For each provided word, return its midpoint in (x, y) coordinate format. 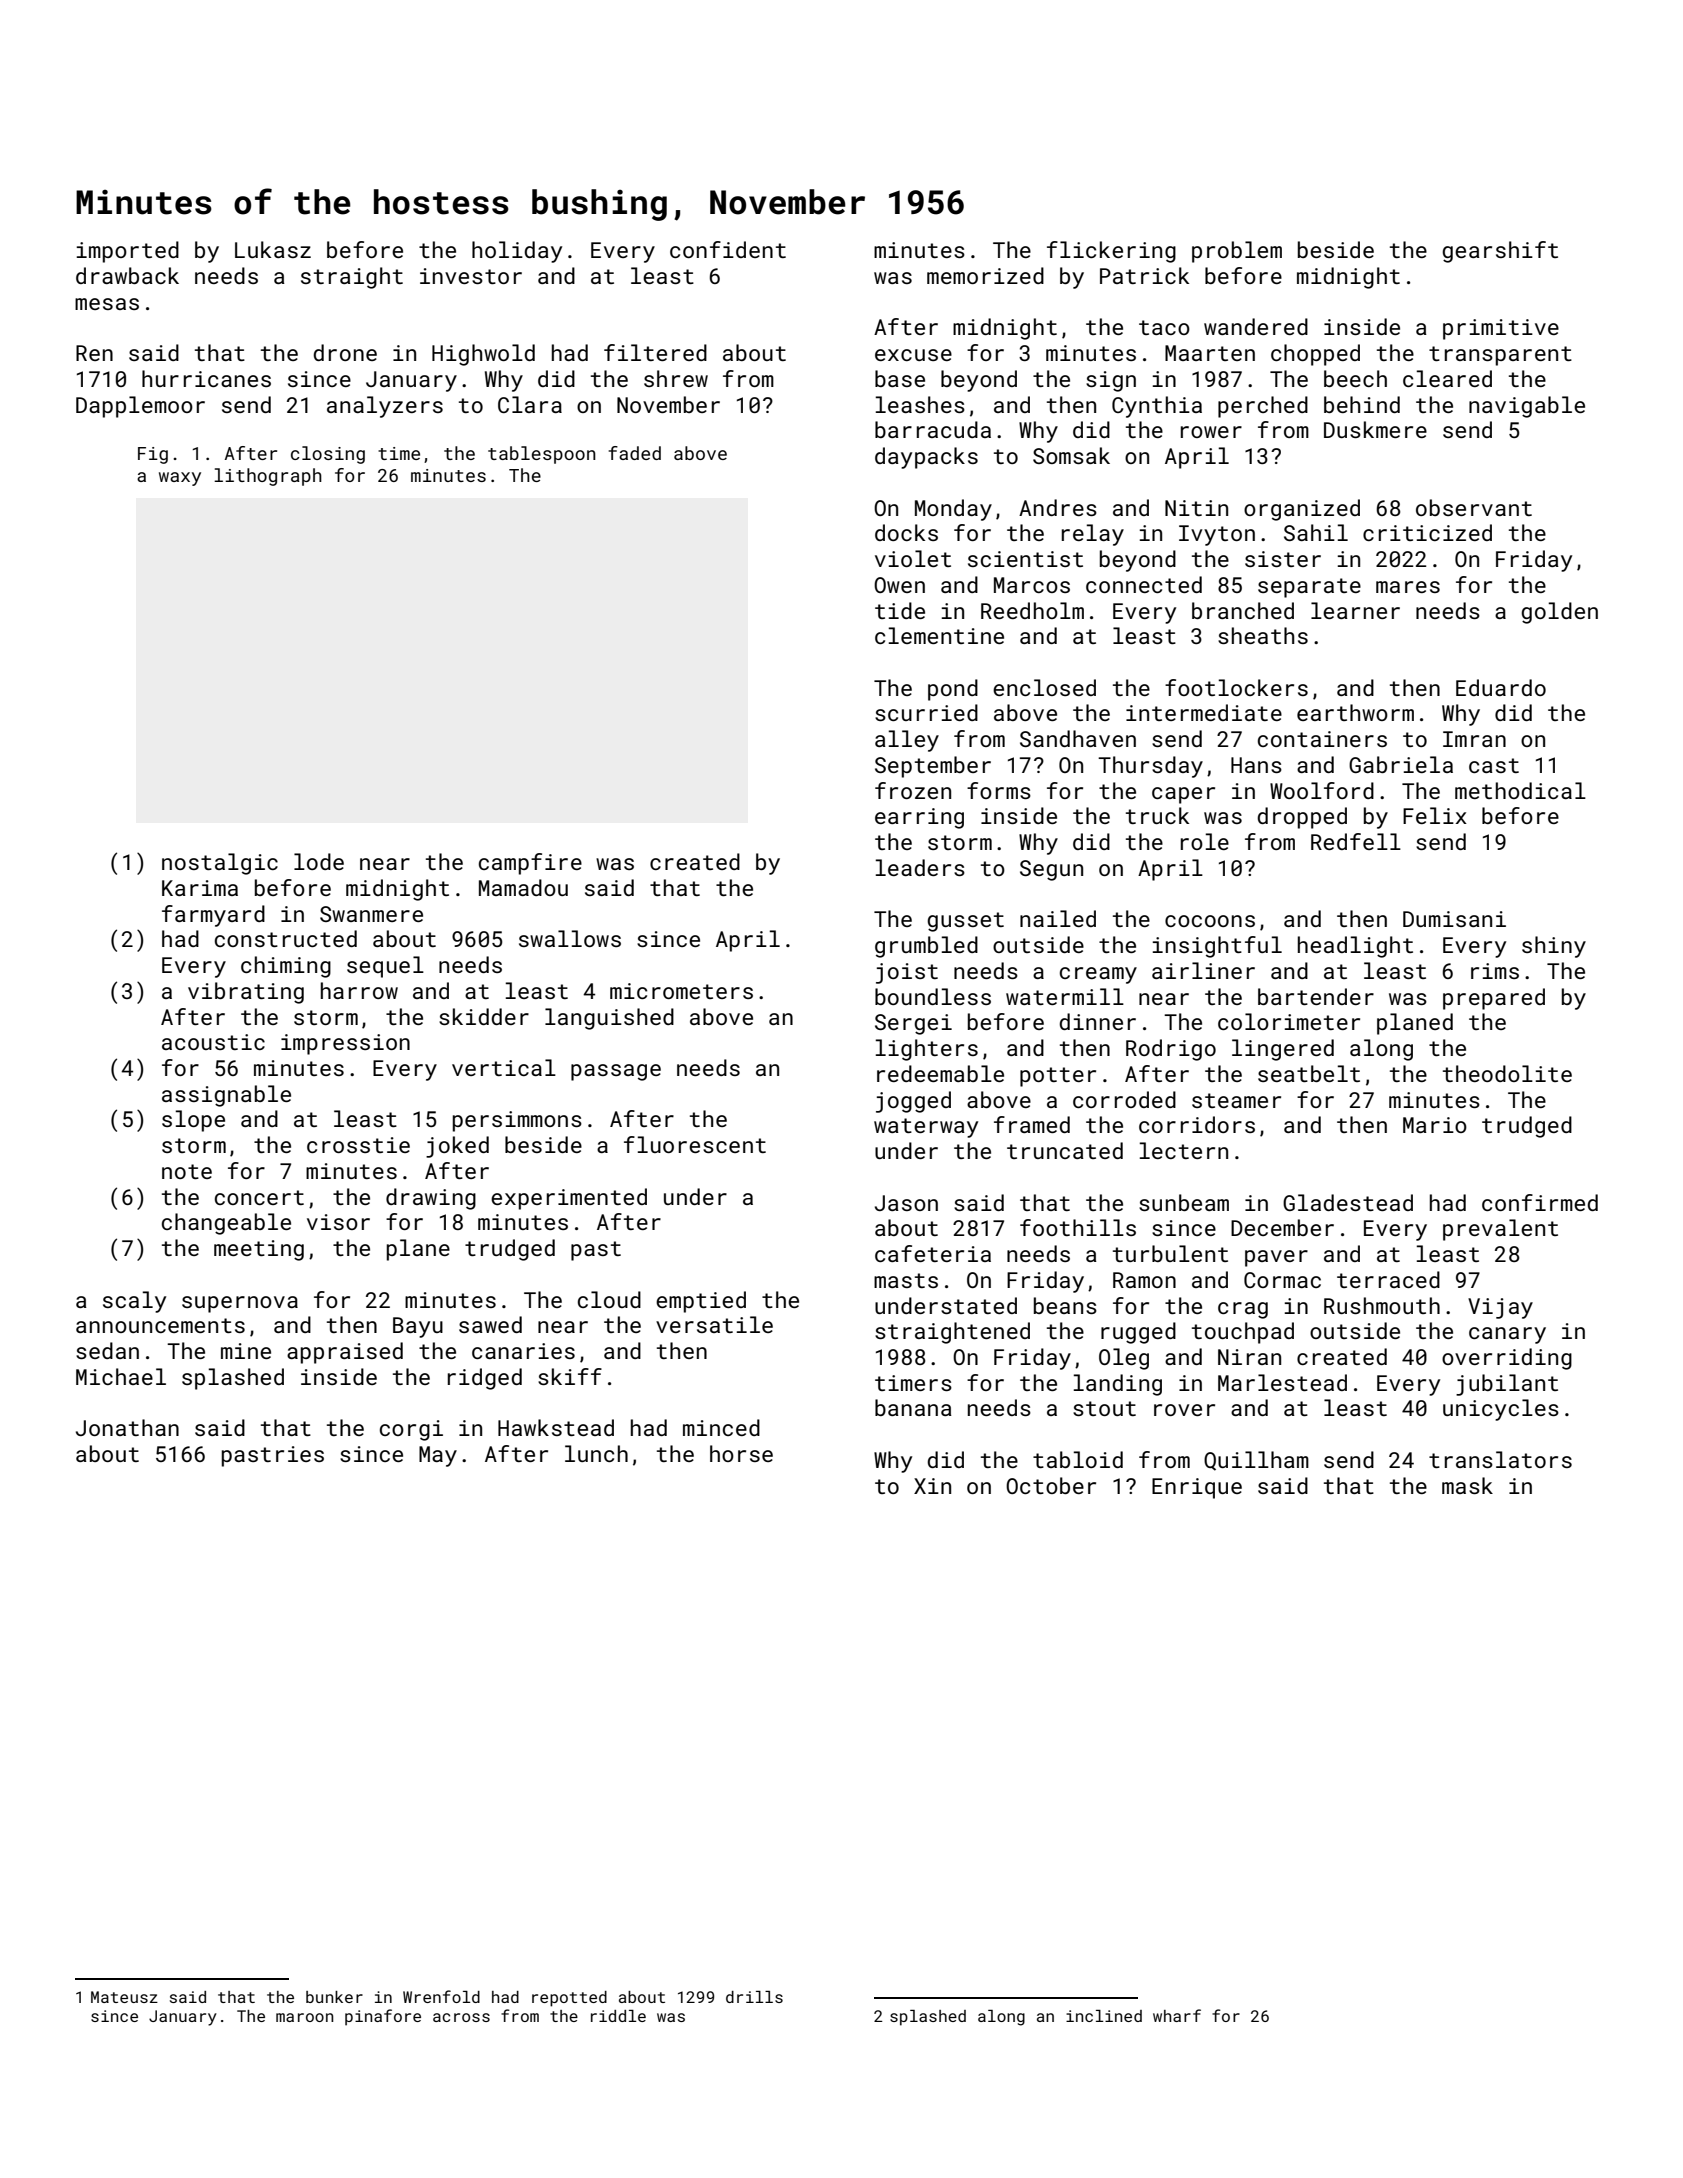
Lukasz (273, 249)
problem (1237, 252)
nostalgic (220, 864)
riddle (618, 2016)
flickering (1111, 252)
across (461, 2017)
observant (1474, 507)
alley (907, 741)
